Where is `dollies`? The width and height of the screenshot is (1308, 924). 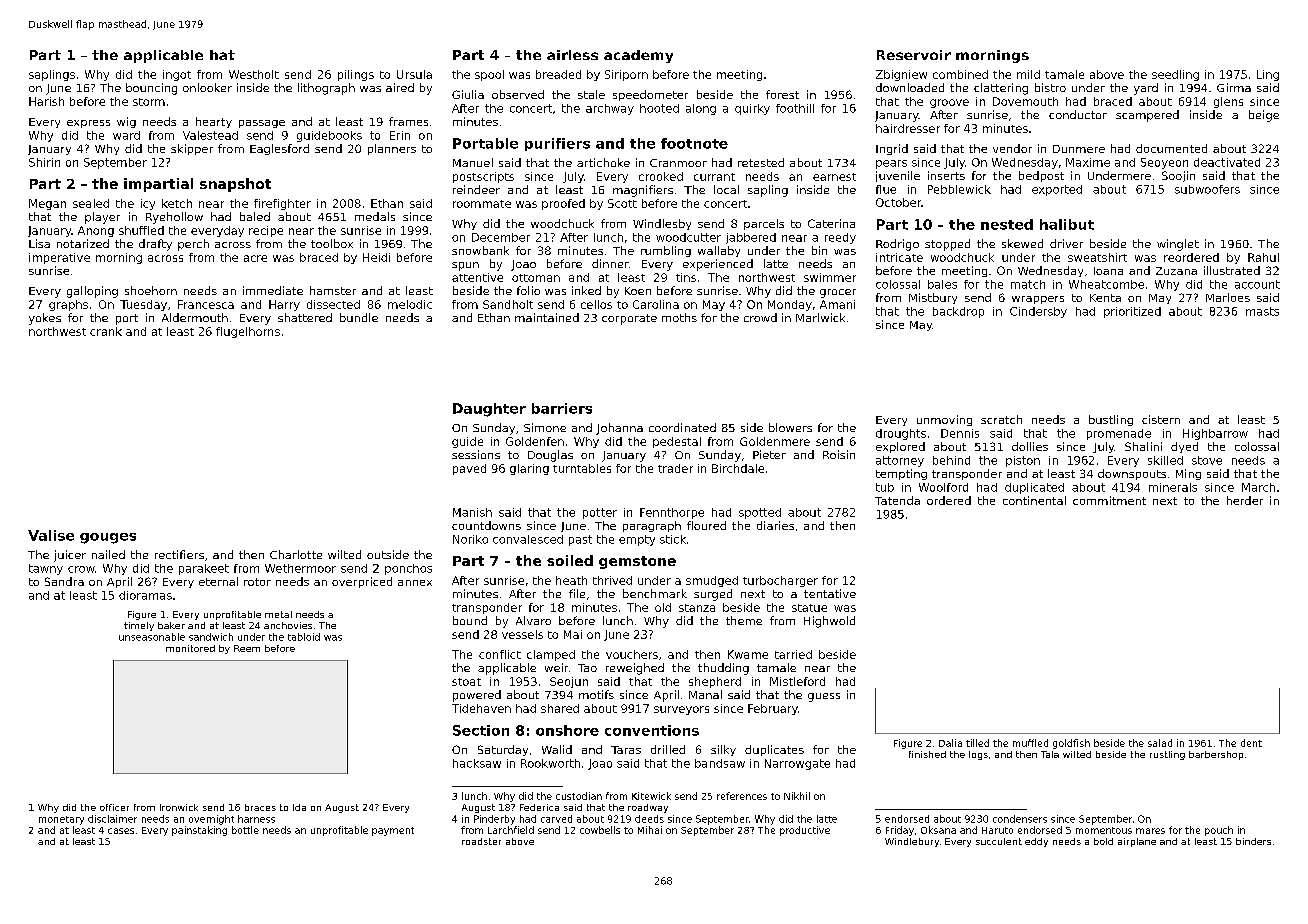 dollies is located at coordinates (1030, 446).
